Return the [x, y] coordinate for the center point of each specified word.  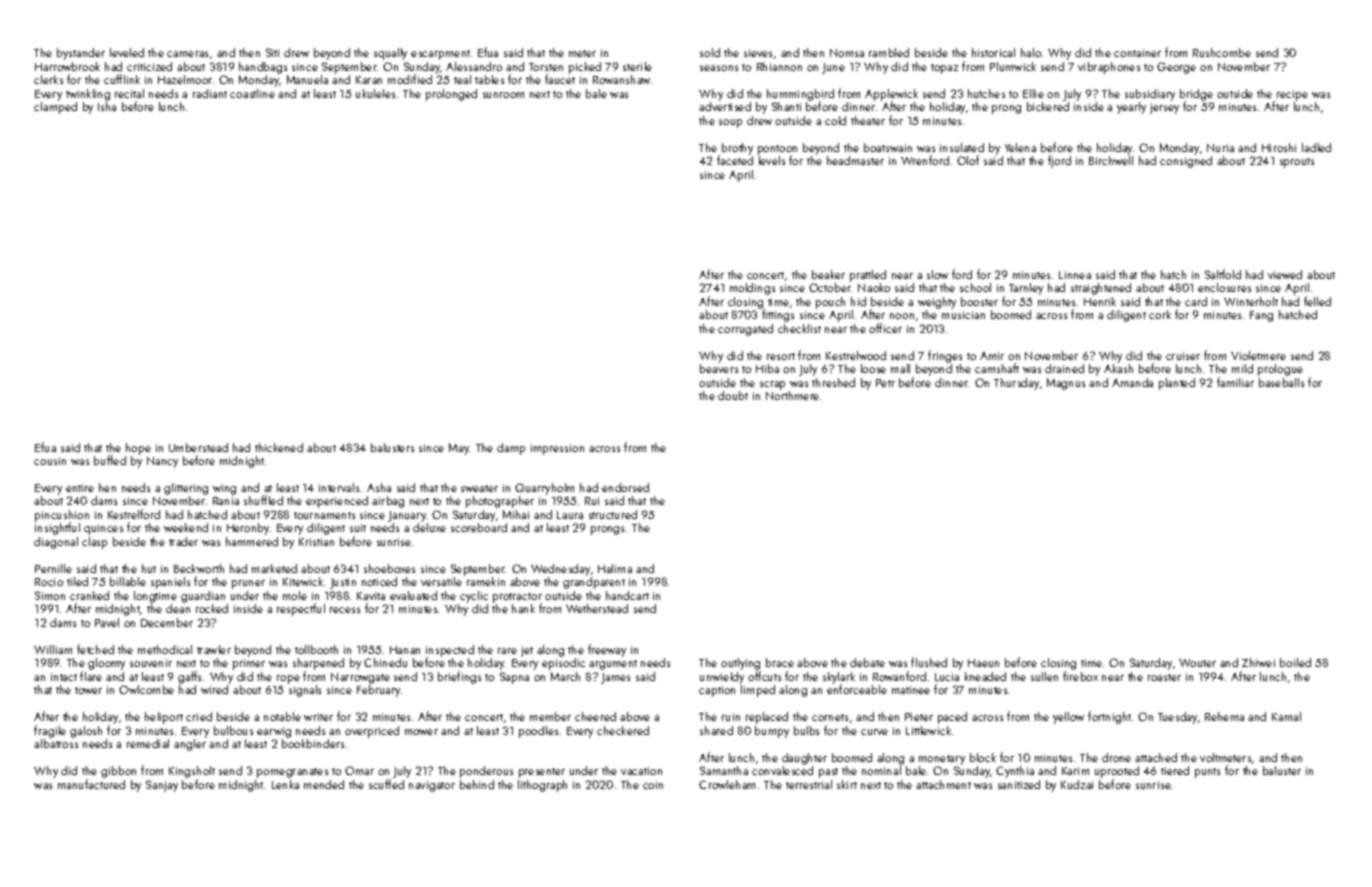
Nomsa [847, 53]
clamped [55, 108]
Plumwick [1013, 66]
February [378, 691]
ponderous [486, 772]
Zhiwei [1258, 662]
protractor [517, 598]
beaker [828, 274]
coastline [252, 93]
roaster [1164, 677]
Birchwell [1111, 160]
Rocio [49, 582]
